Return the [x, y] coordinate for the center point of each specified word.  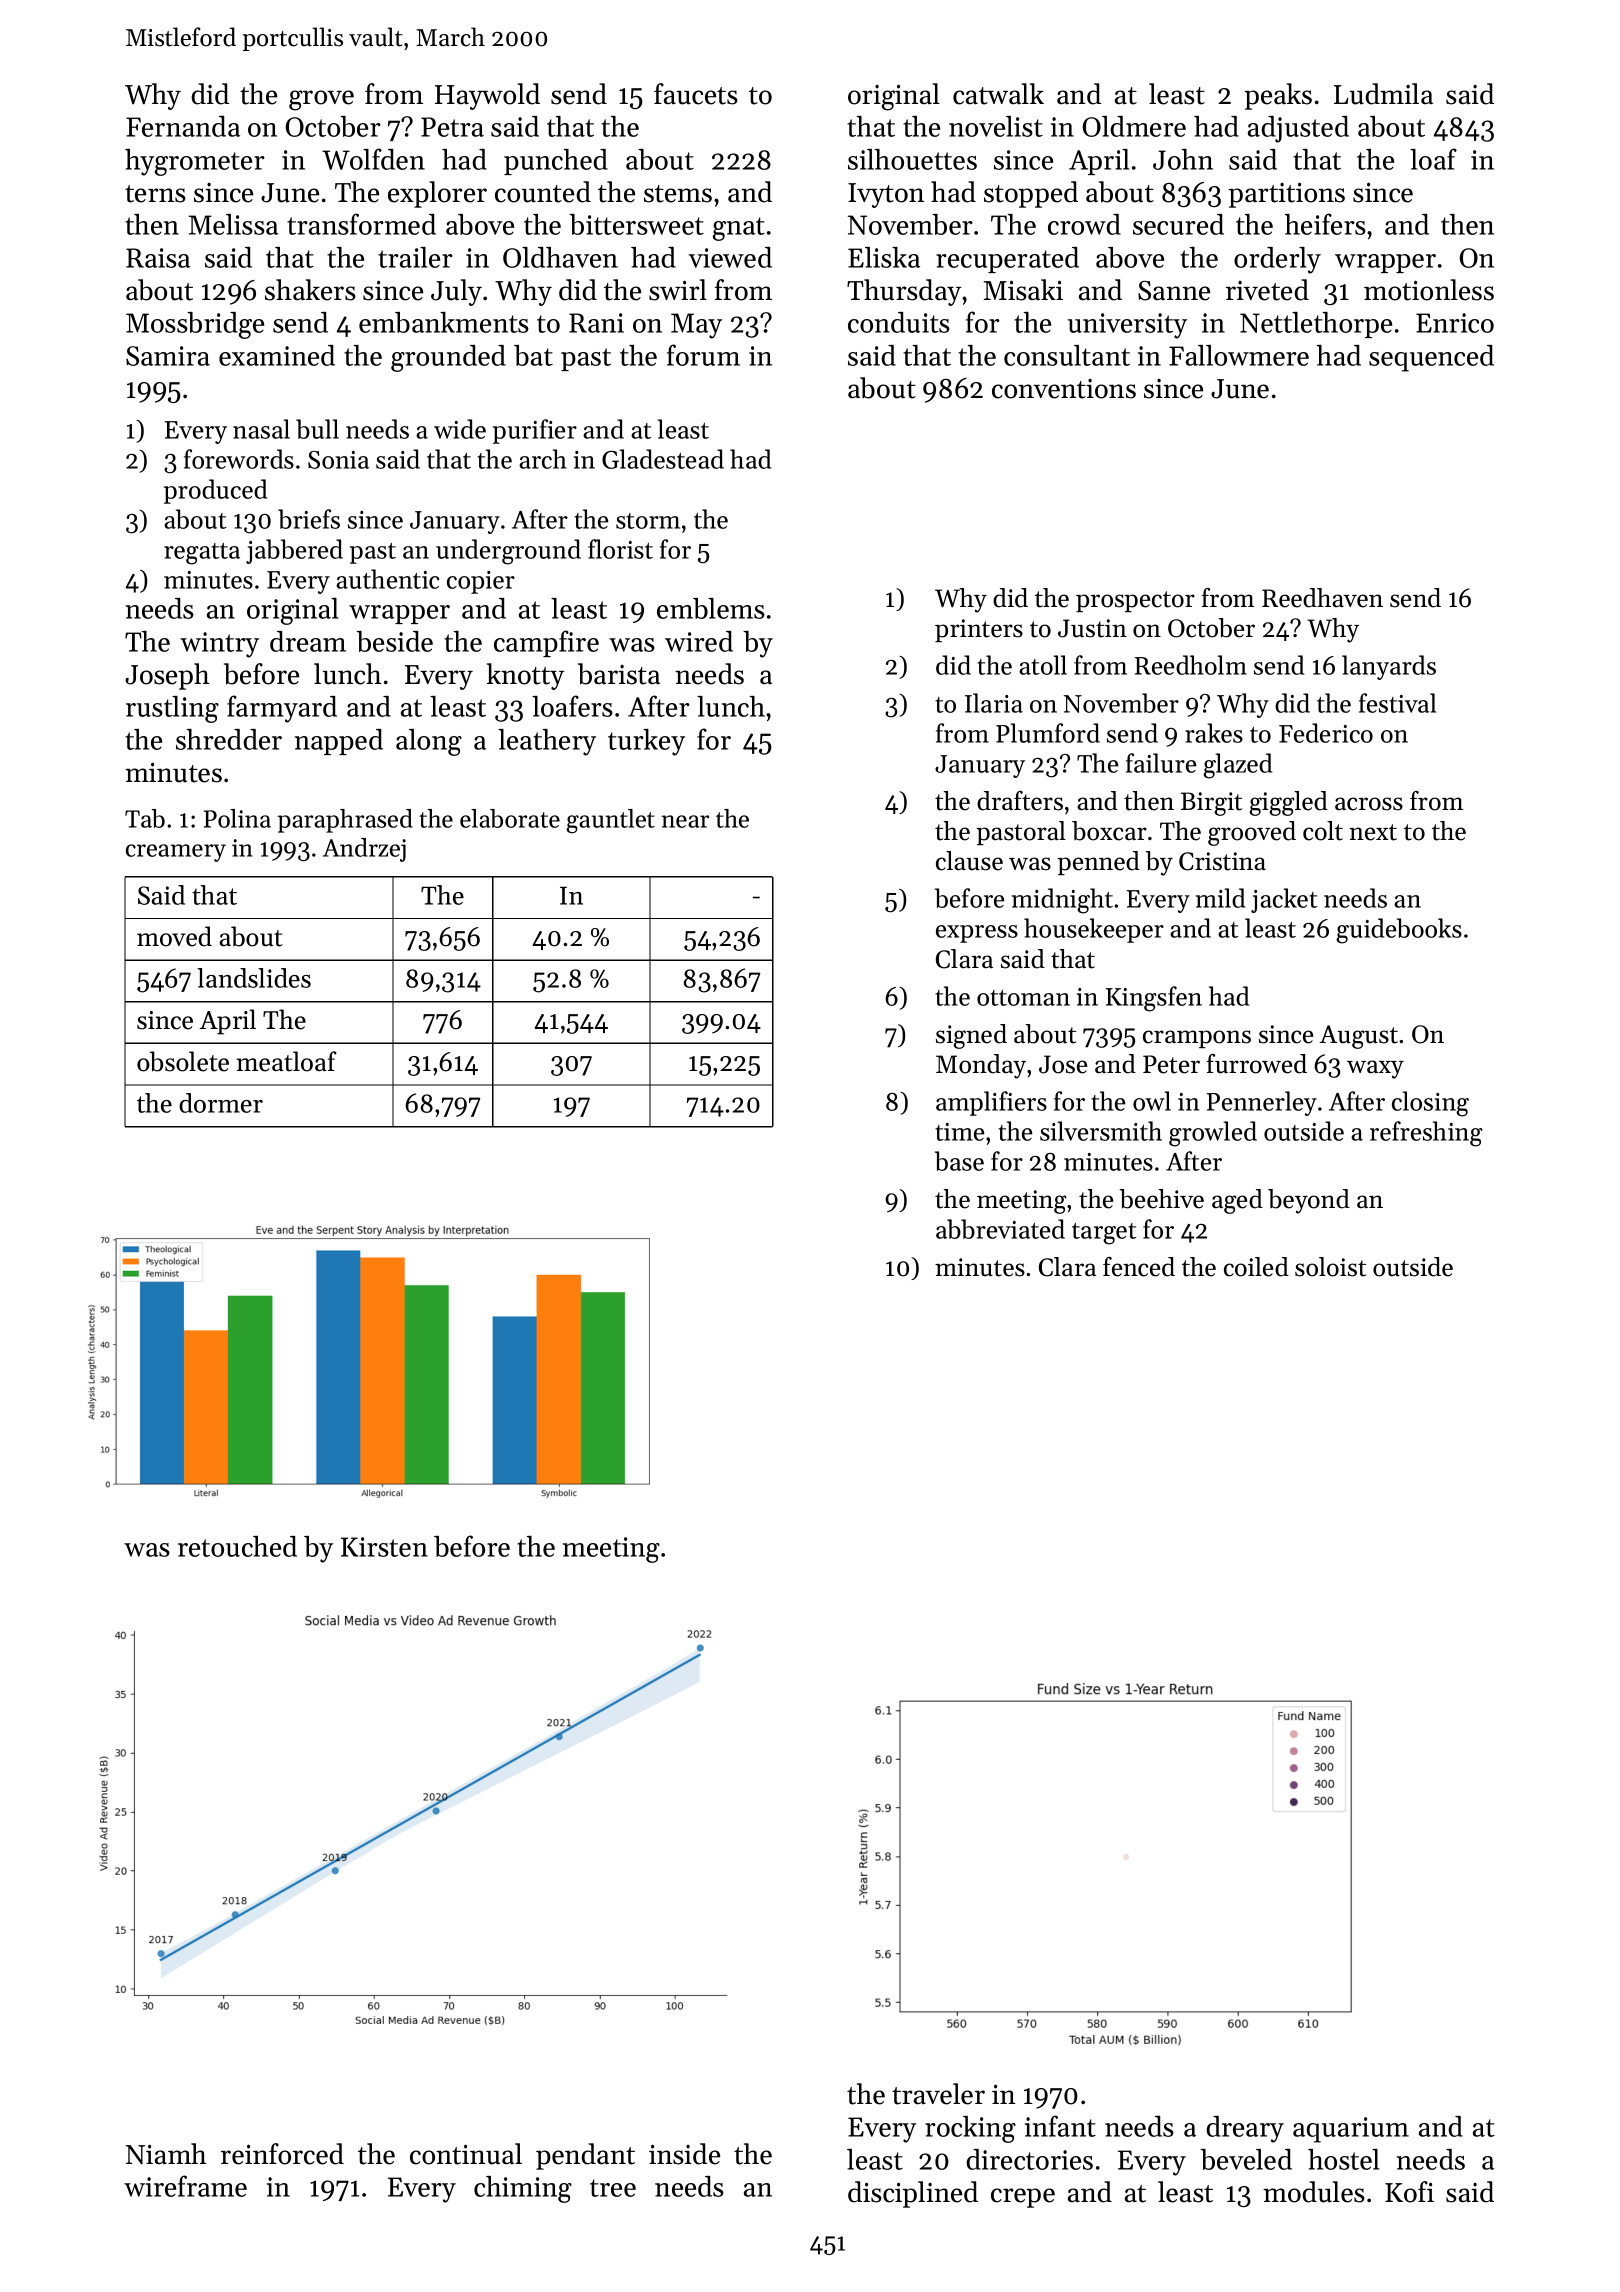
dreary [1245, 2129]
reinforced [282, 2154]
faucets [696, 94]
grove [321, 100]
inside [684, 2154]
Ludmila [1383, 94]
